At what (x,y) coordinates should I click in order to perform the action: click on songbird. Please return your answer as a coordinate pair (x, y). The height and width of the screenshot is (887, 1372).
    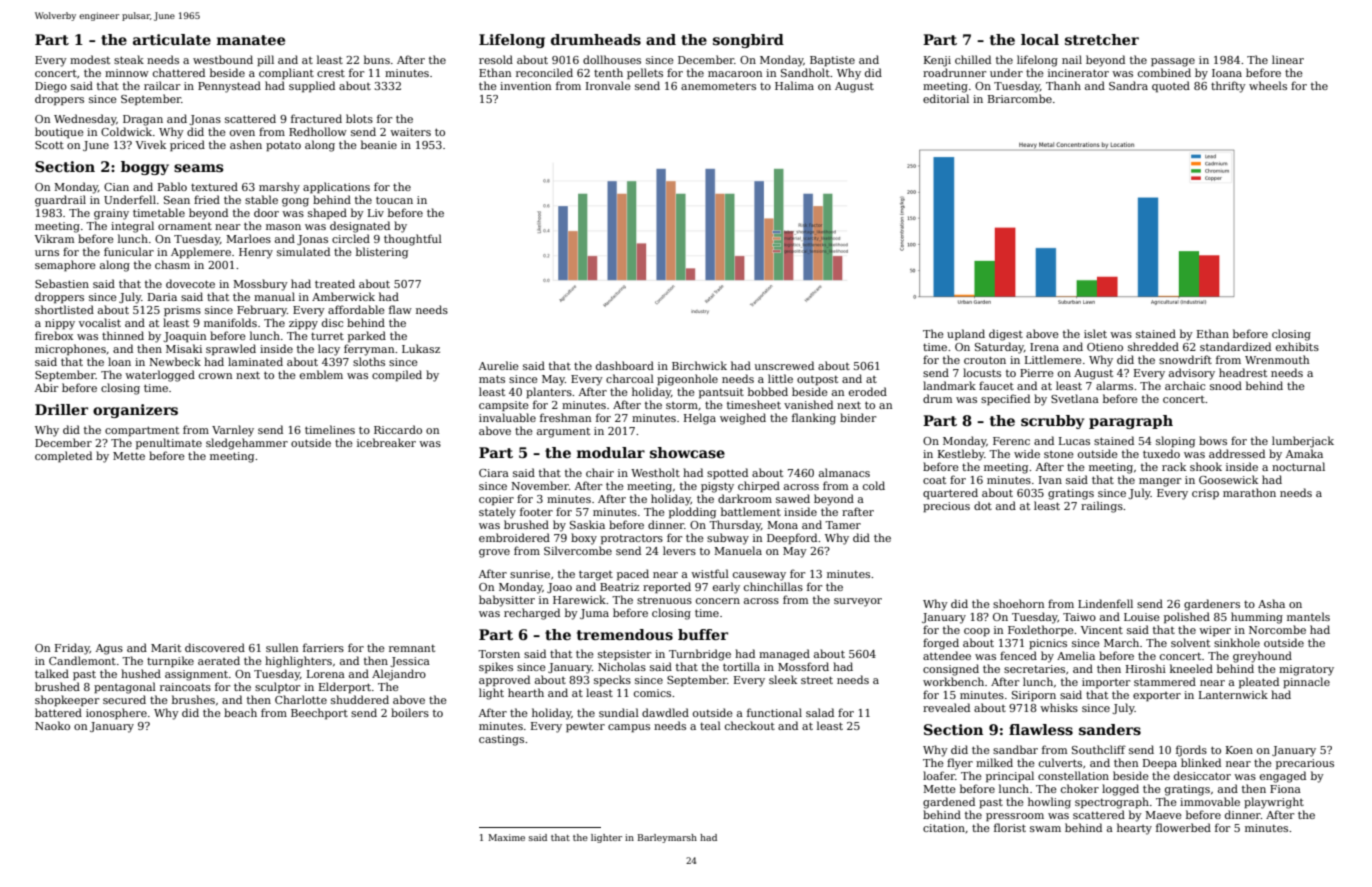
    Looking at the image, I should click on (748, 41).
